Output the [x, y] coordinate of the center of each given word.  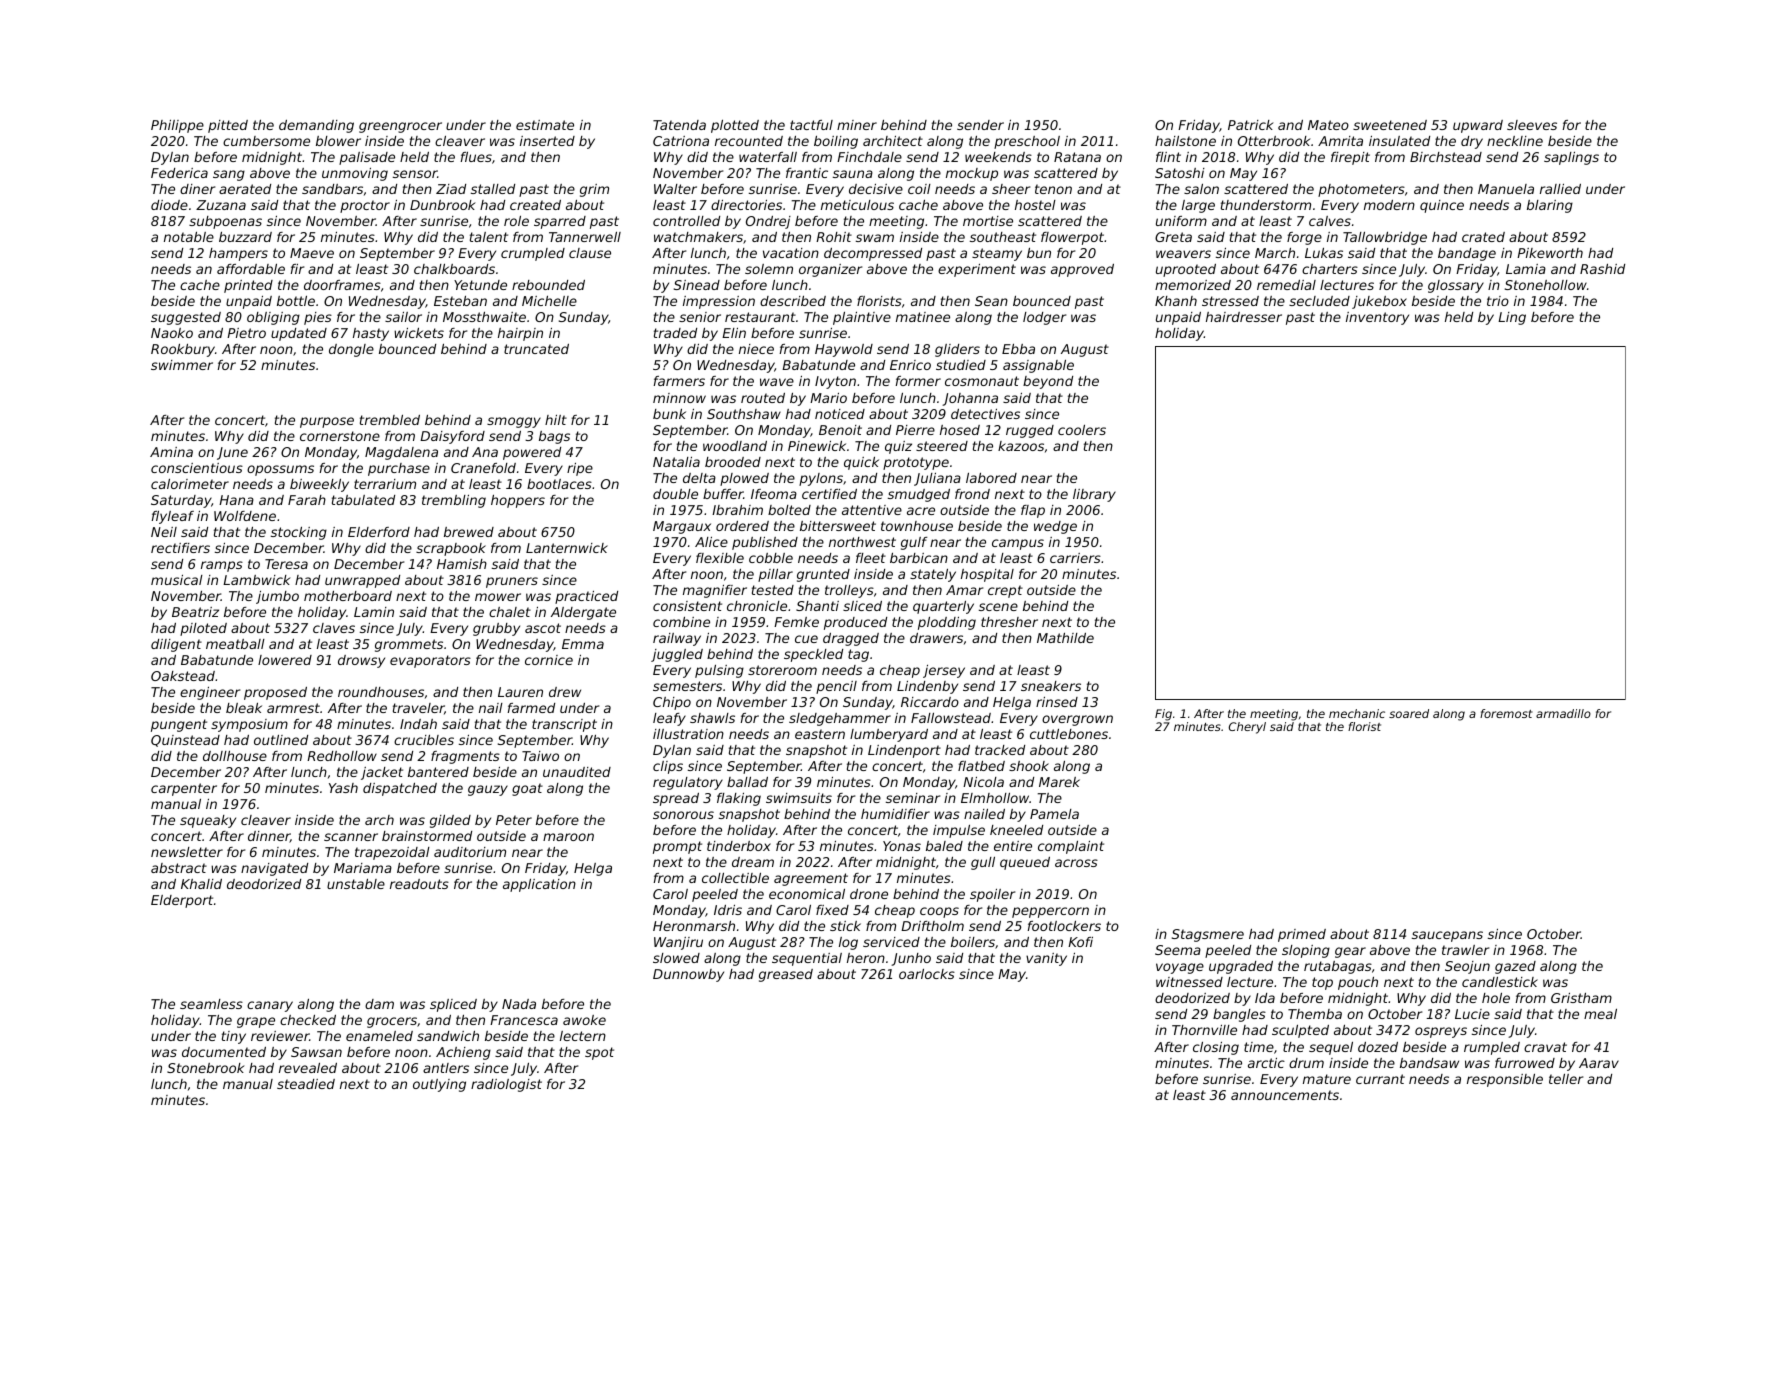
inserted [547, 141]
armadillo [1563, 713]
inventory [1377, 318]
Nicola [983, 782]
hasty [371, 334]
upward [1478, 126]
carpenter [184, 789]
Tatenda [679, 125]
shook [1029, 766]
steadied [306, 1084]
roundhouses [381, 692]
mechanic [1357, 713]
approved [1082, 270]
